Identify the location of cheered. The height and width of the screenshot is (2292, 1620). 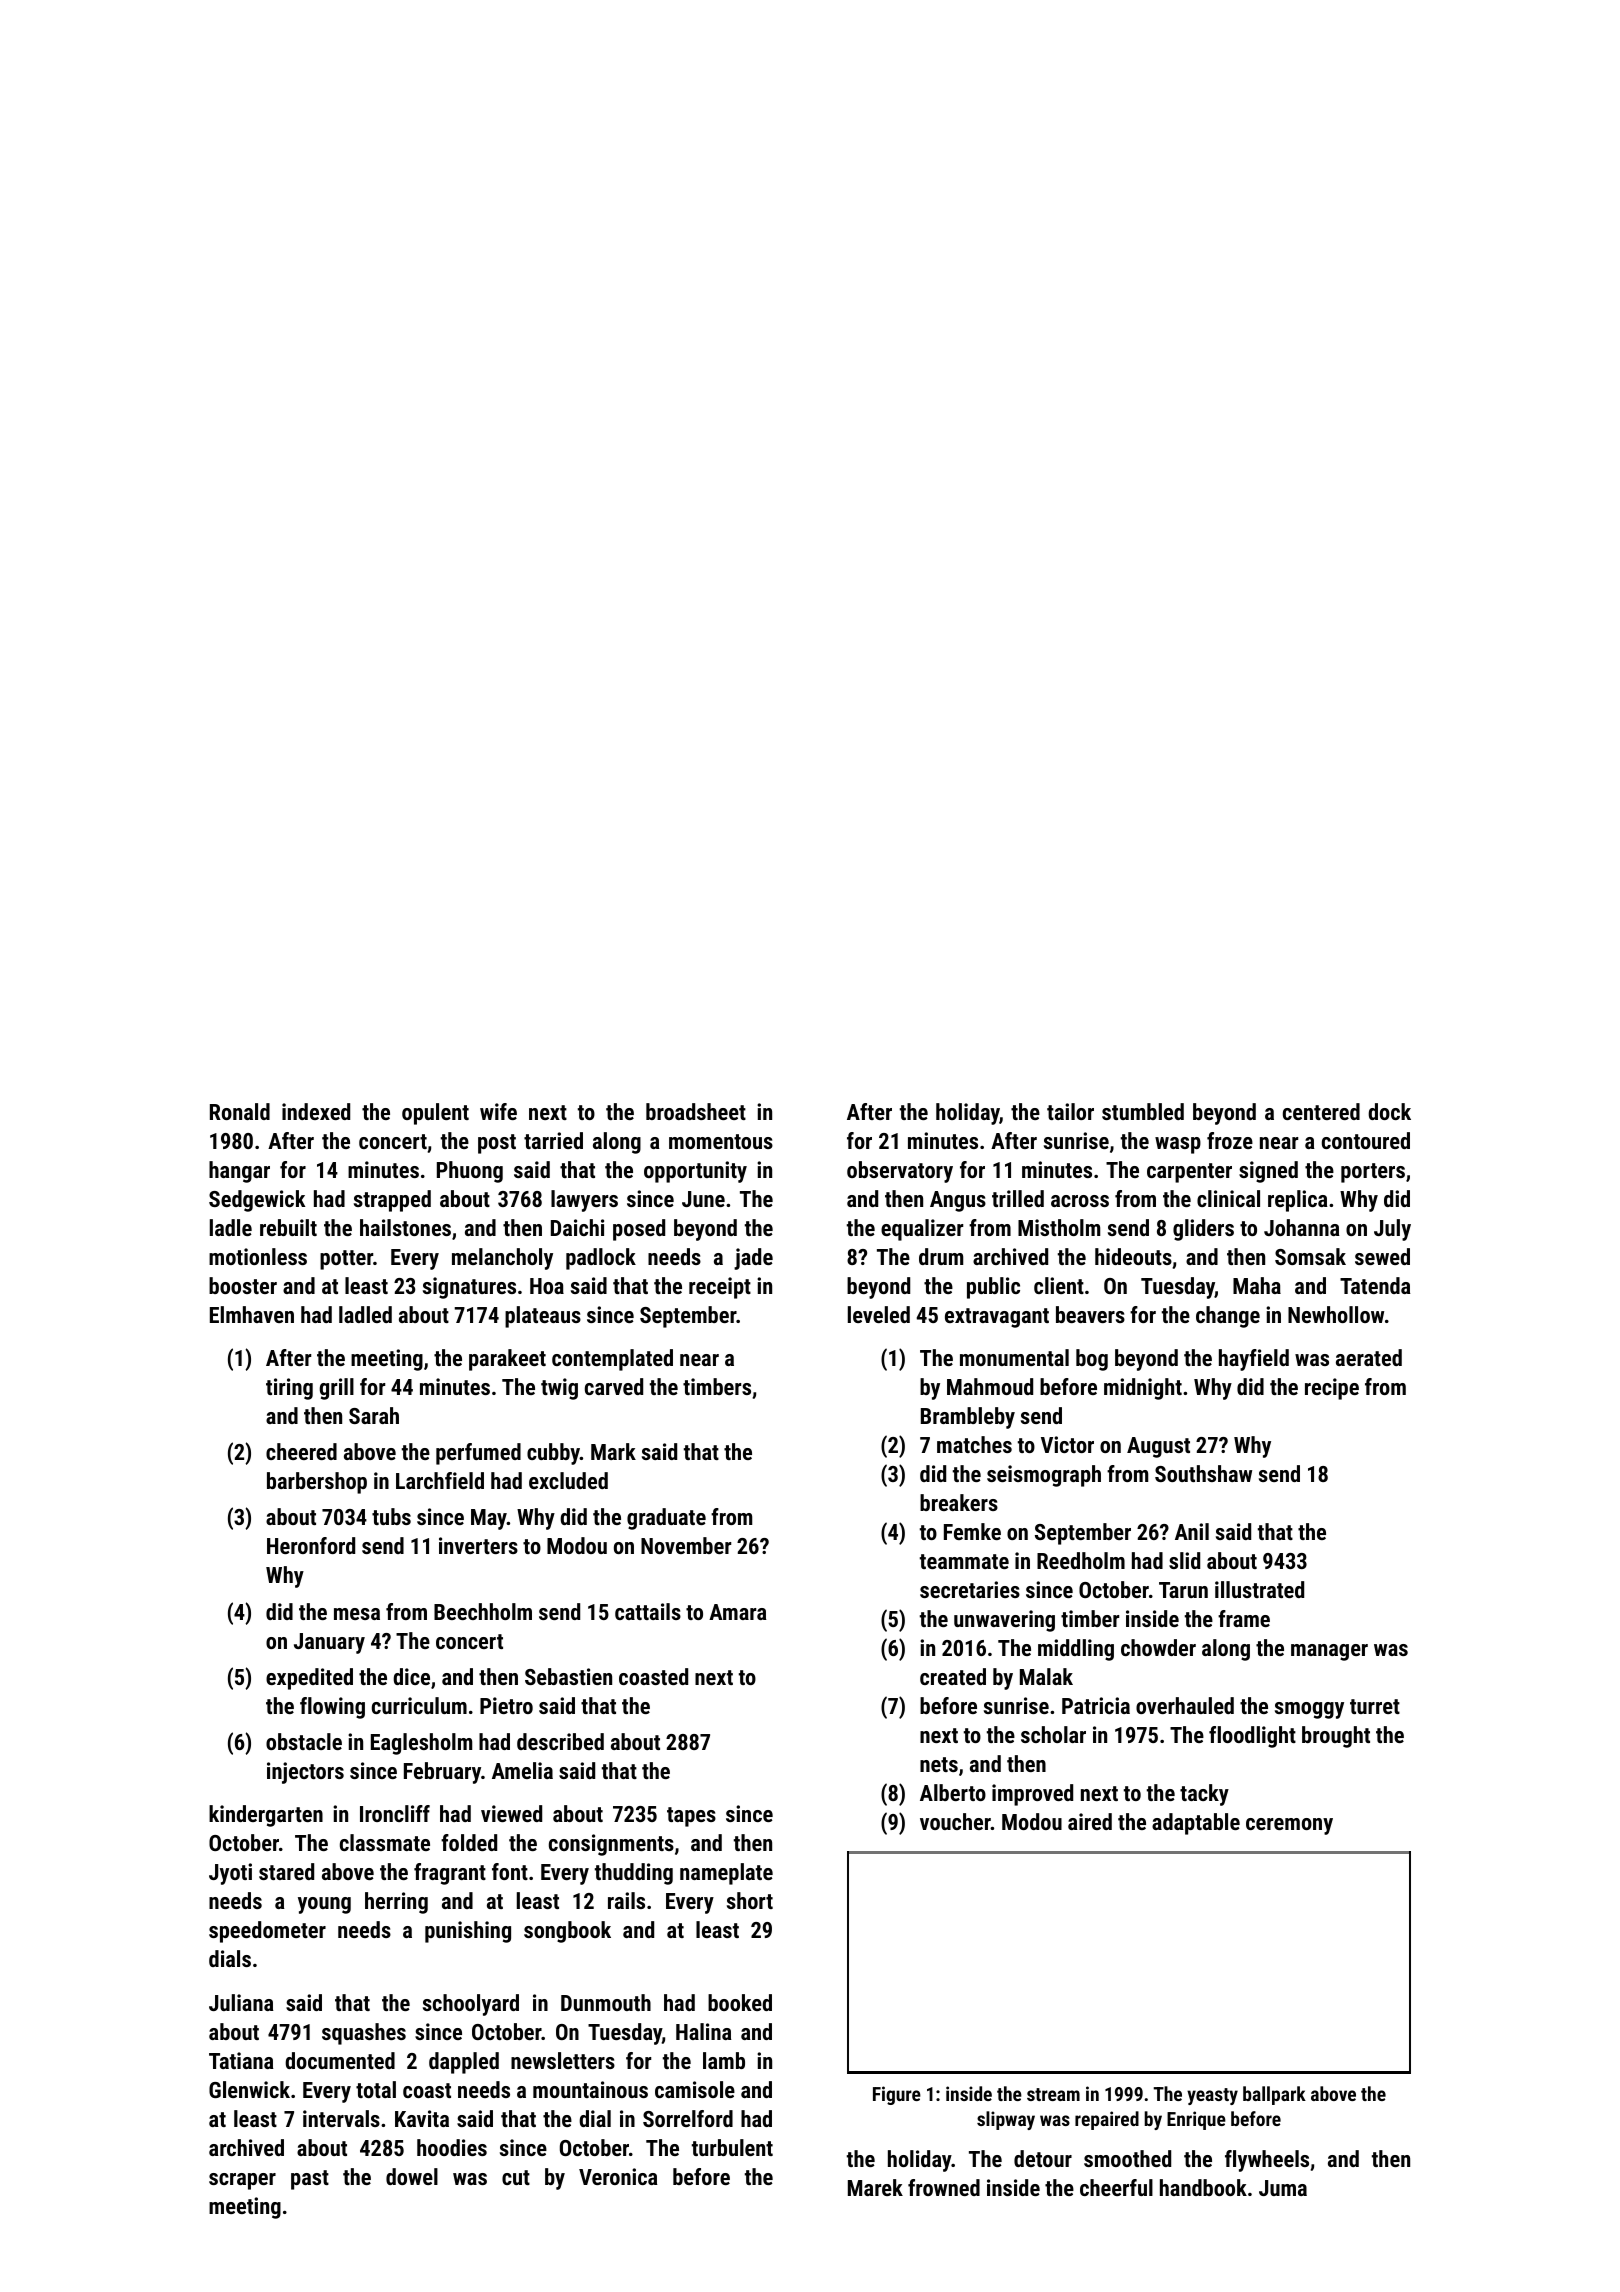
(301, 1451).
